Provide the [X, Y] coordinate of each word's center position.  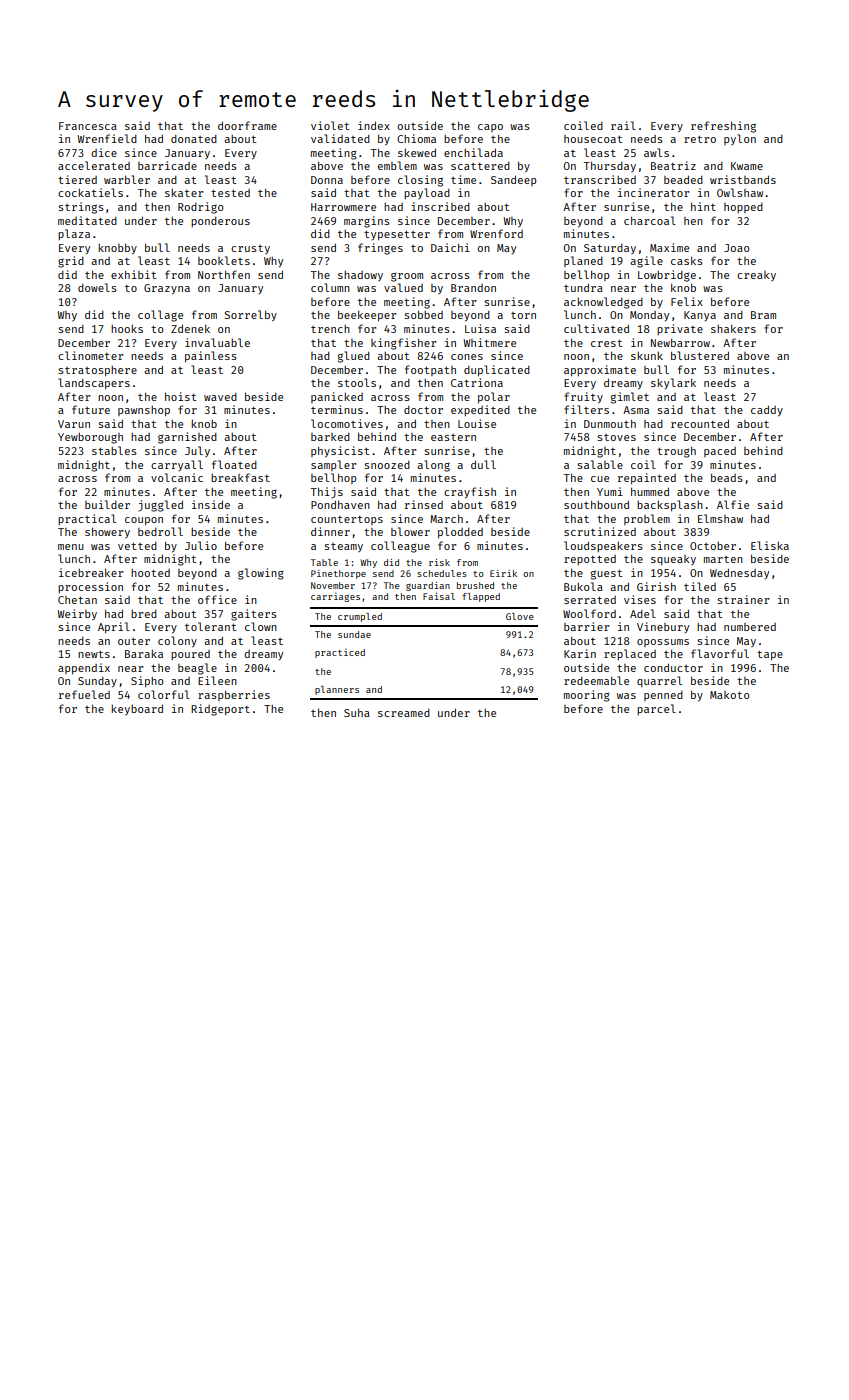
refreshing [723, 127]
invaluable [217, 342]
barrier [586, 626]
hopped [743, 208]
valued [403, 287]
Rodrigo [200, 208]
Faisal [439, 596]
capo [490, 128]
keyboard [137, 709]
